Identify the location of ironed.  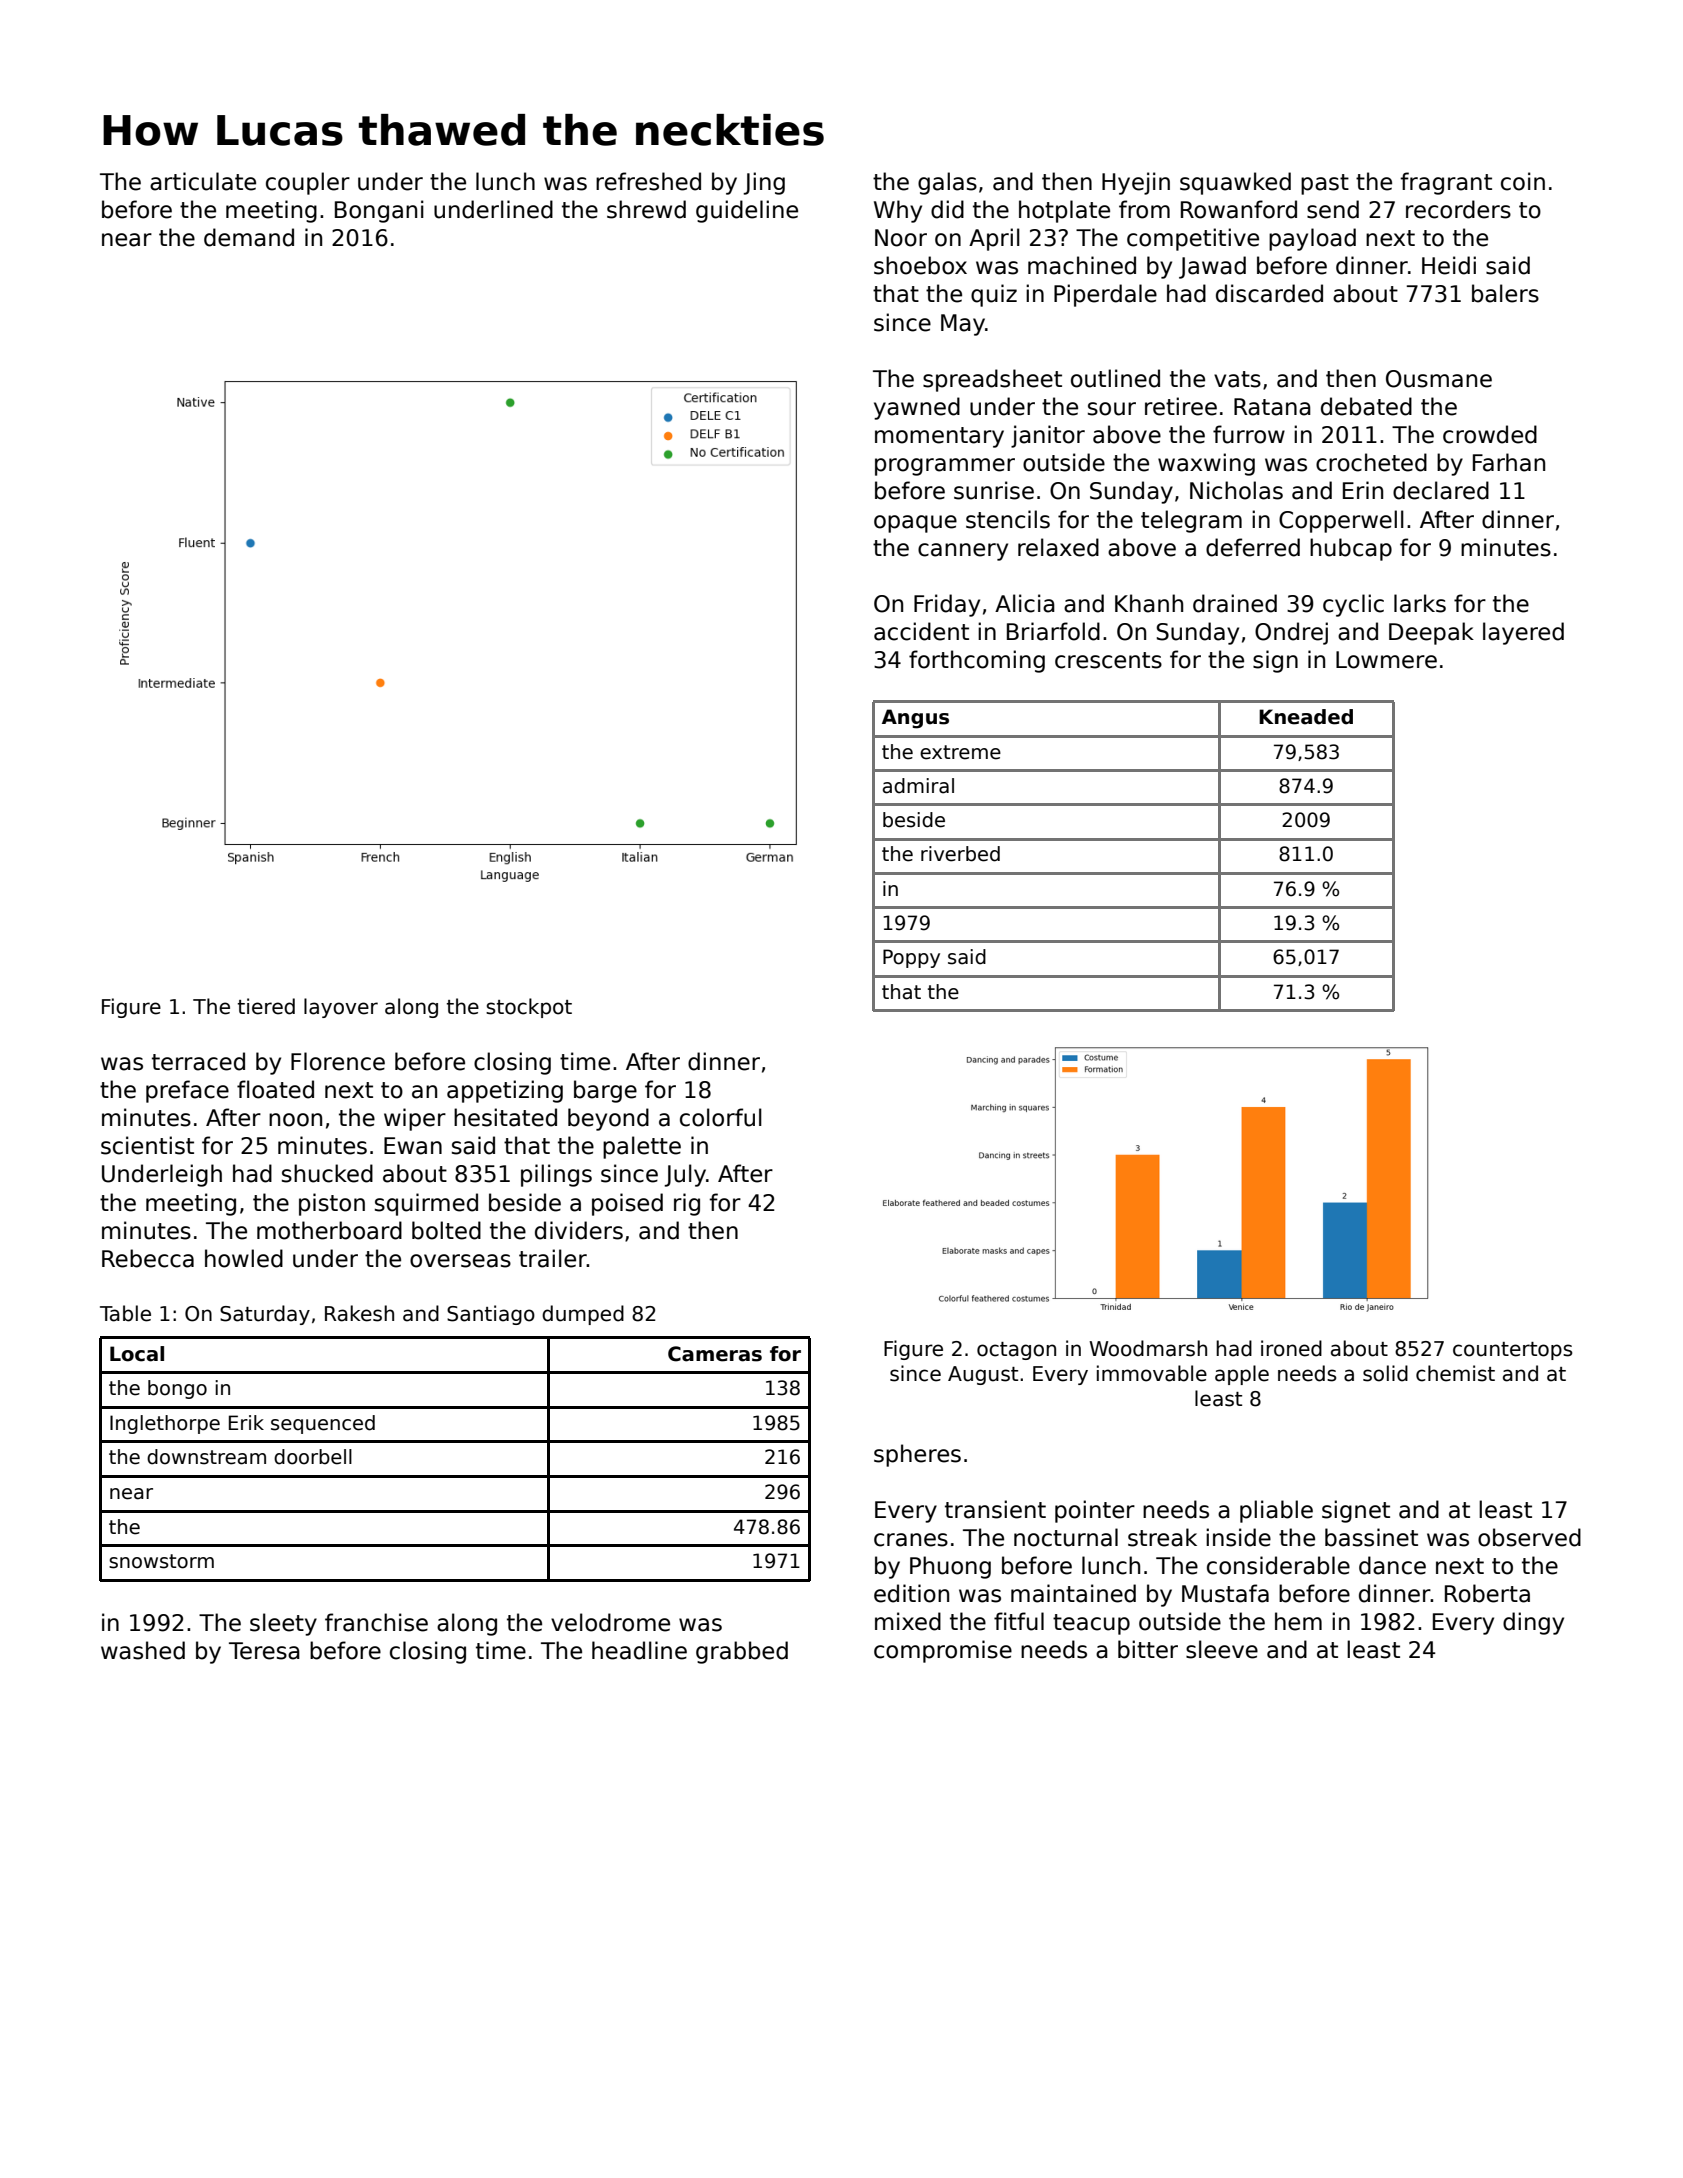
(1291, 1348).
